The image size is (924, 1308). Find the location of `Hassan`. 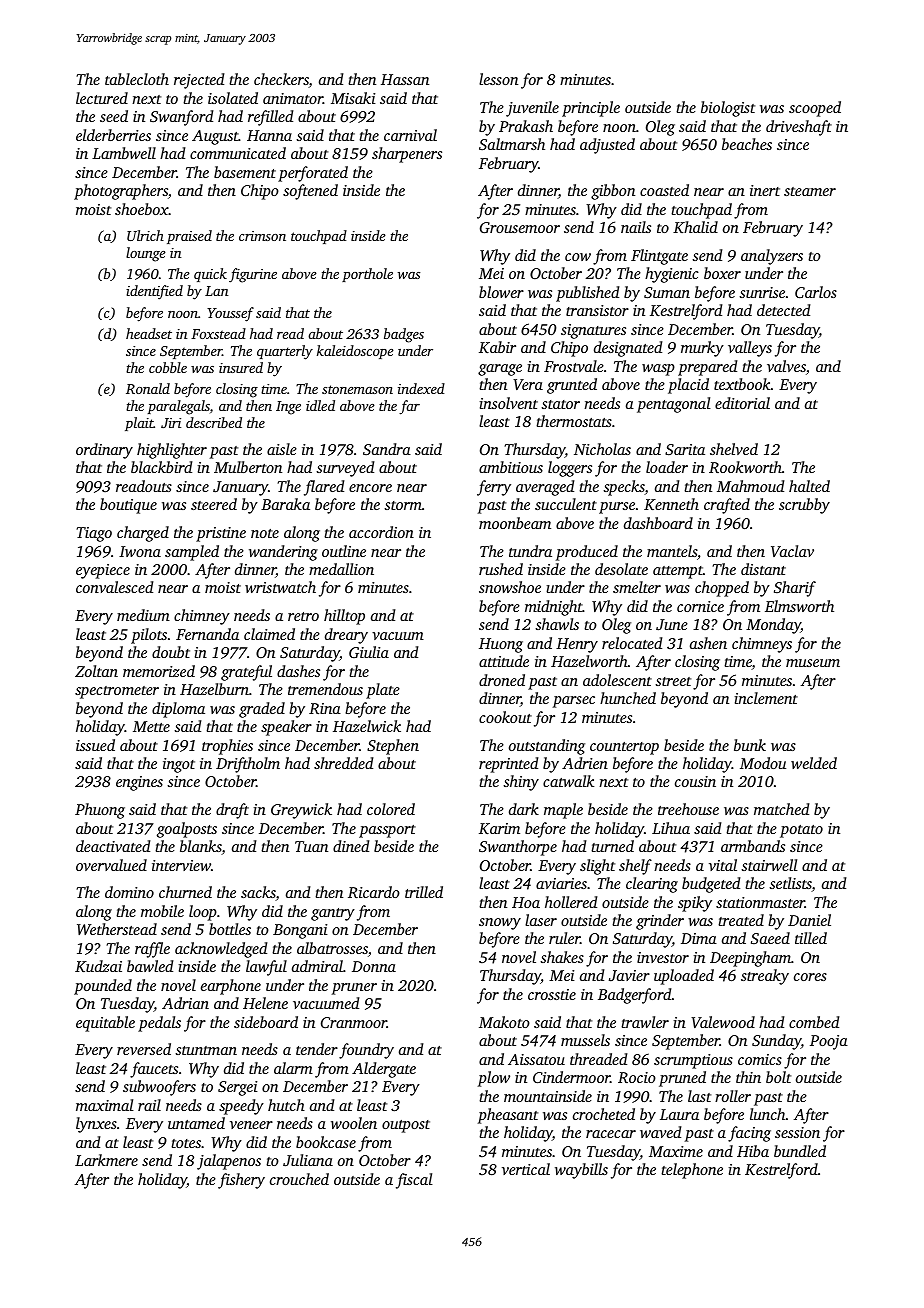

Hassan is located at coordinates (405, 79).
